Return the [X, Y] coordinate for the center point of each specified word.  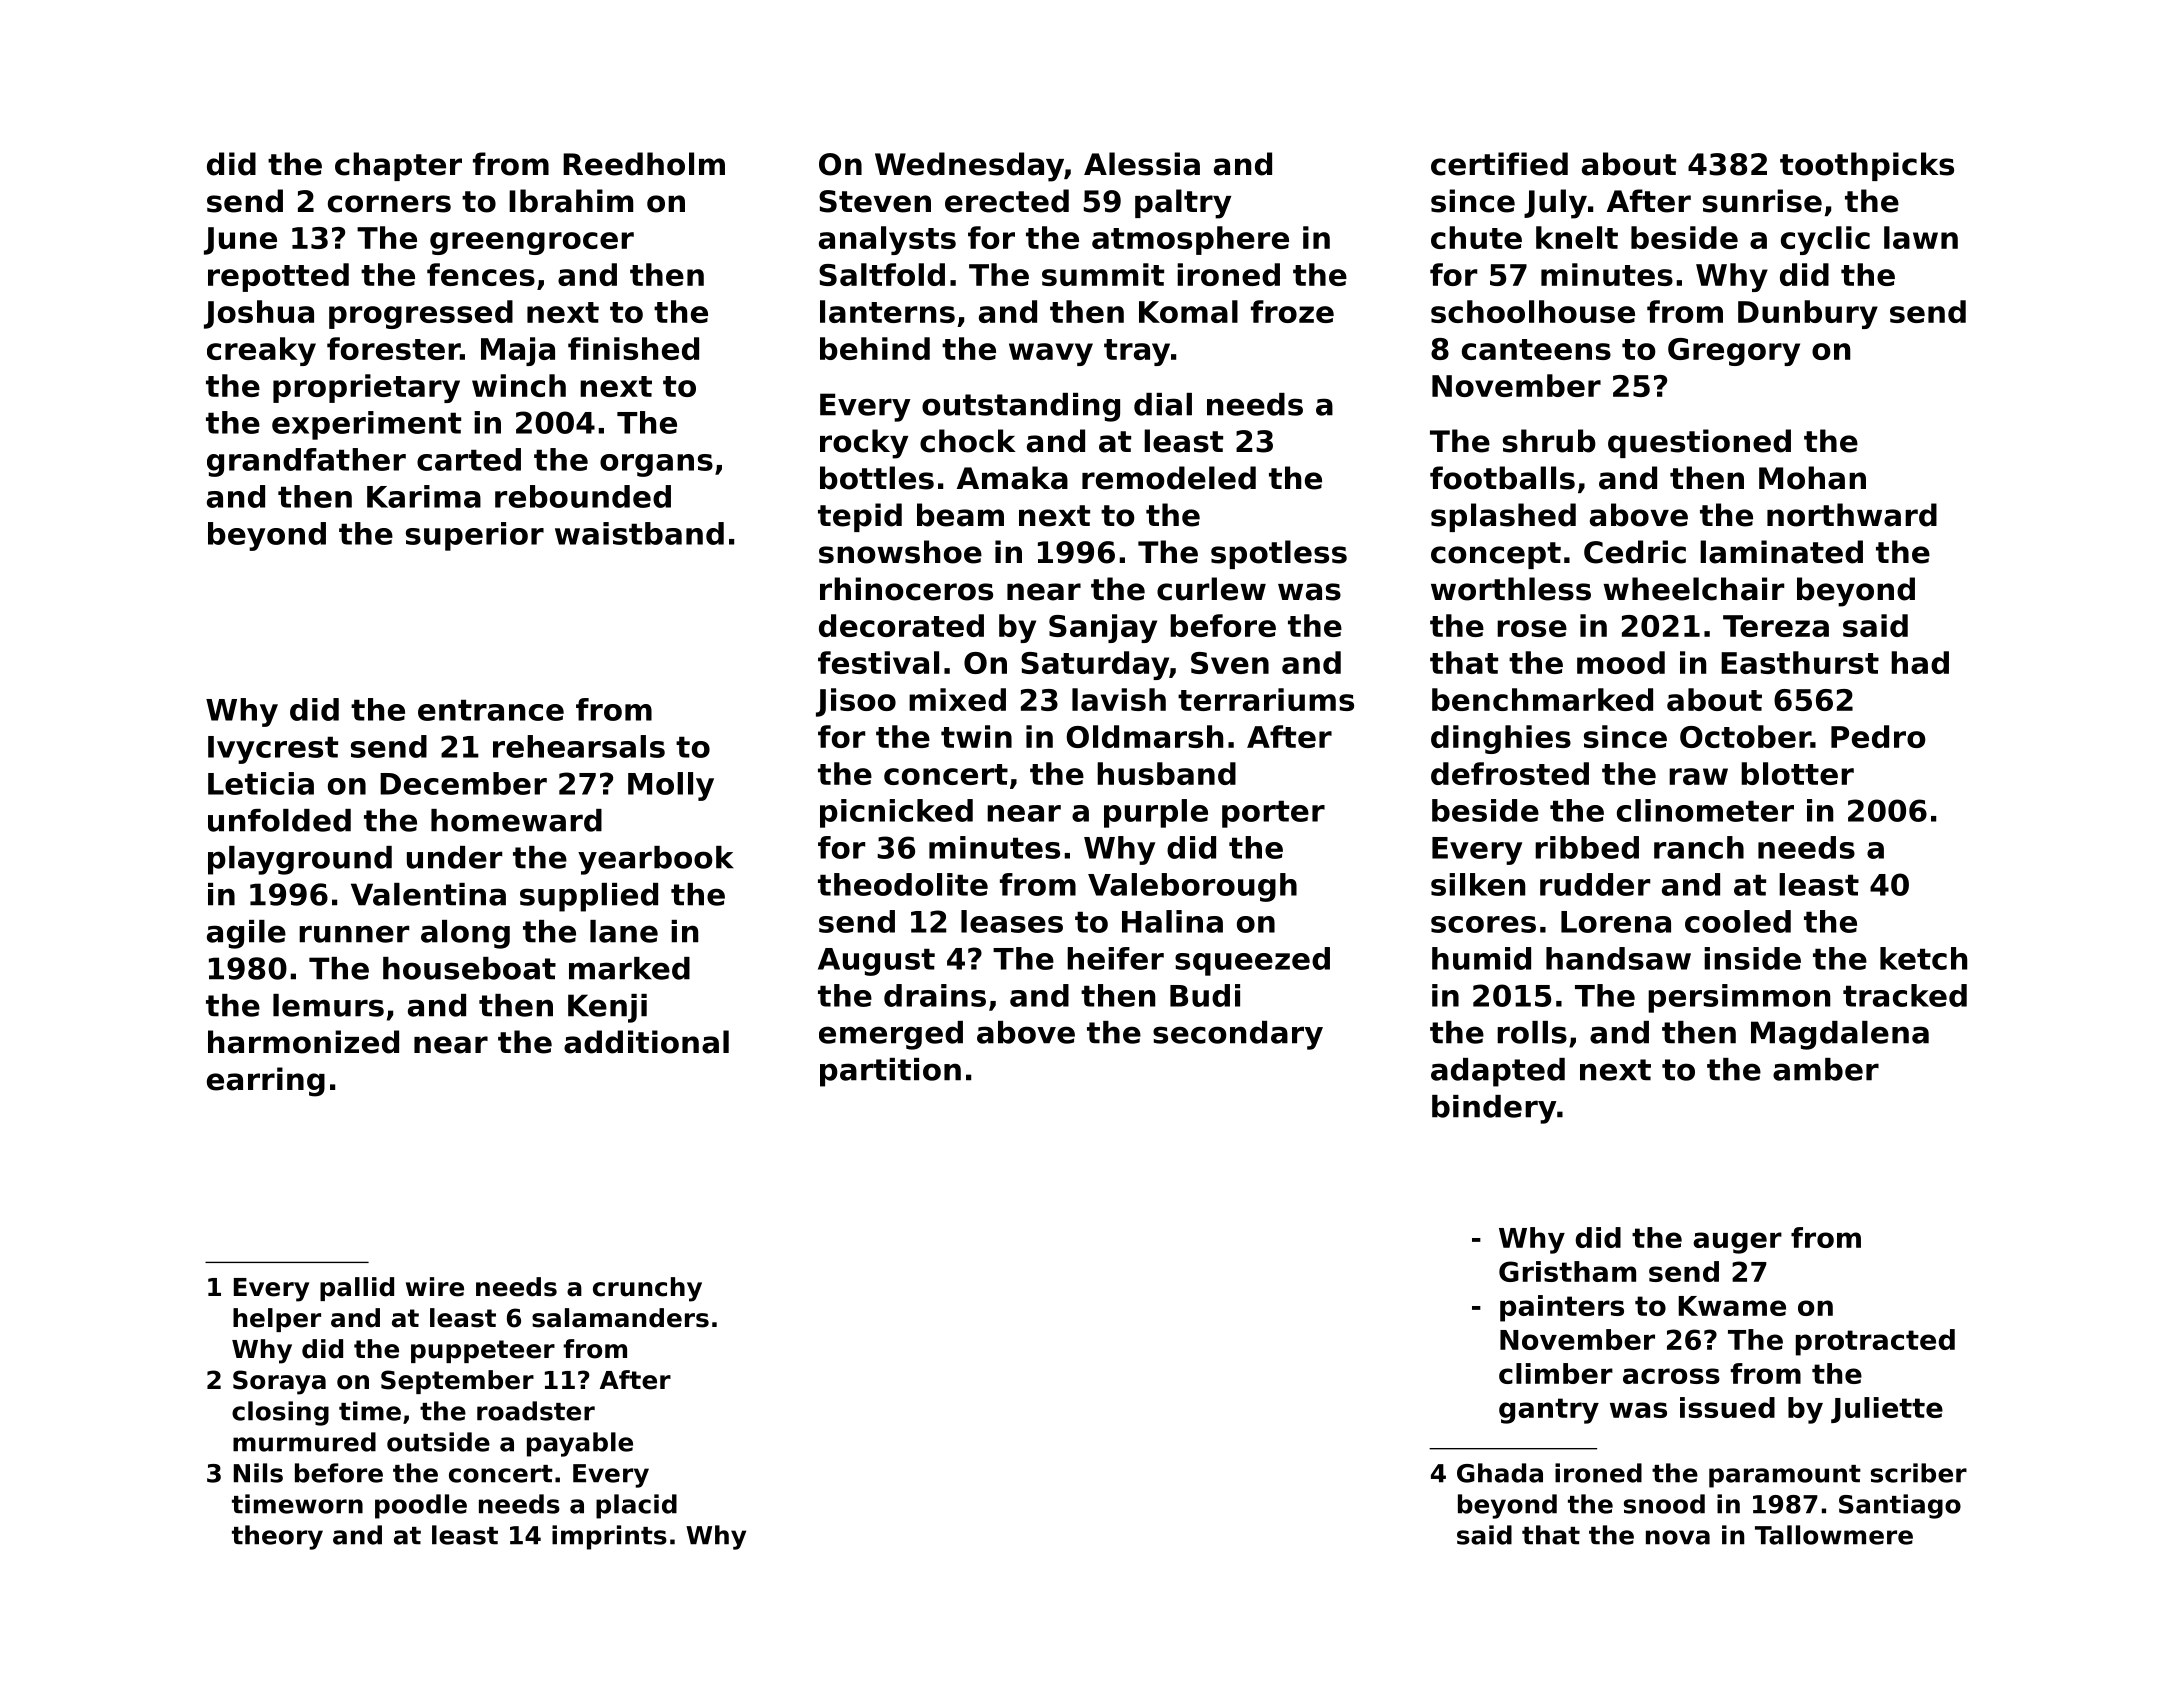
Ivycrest [273, 750]
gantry [1549, 1411]
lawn [1921, 237]
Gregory [1734, 352]
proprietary [366, 388]
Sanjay [1103, 628]
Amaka [1012, 478]
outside [438, 1442]
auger [1737, 1243]
